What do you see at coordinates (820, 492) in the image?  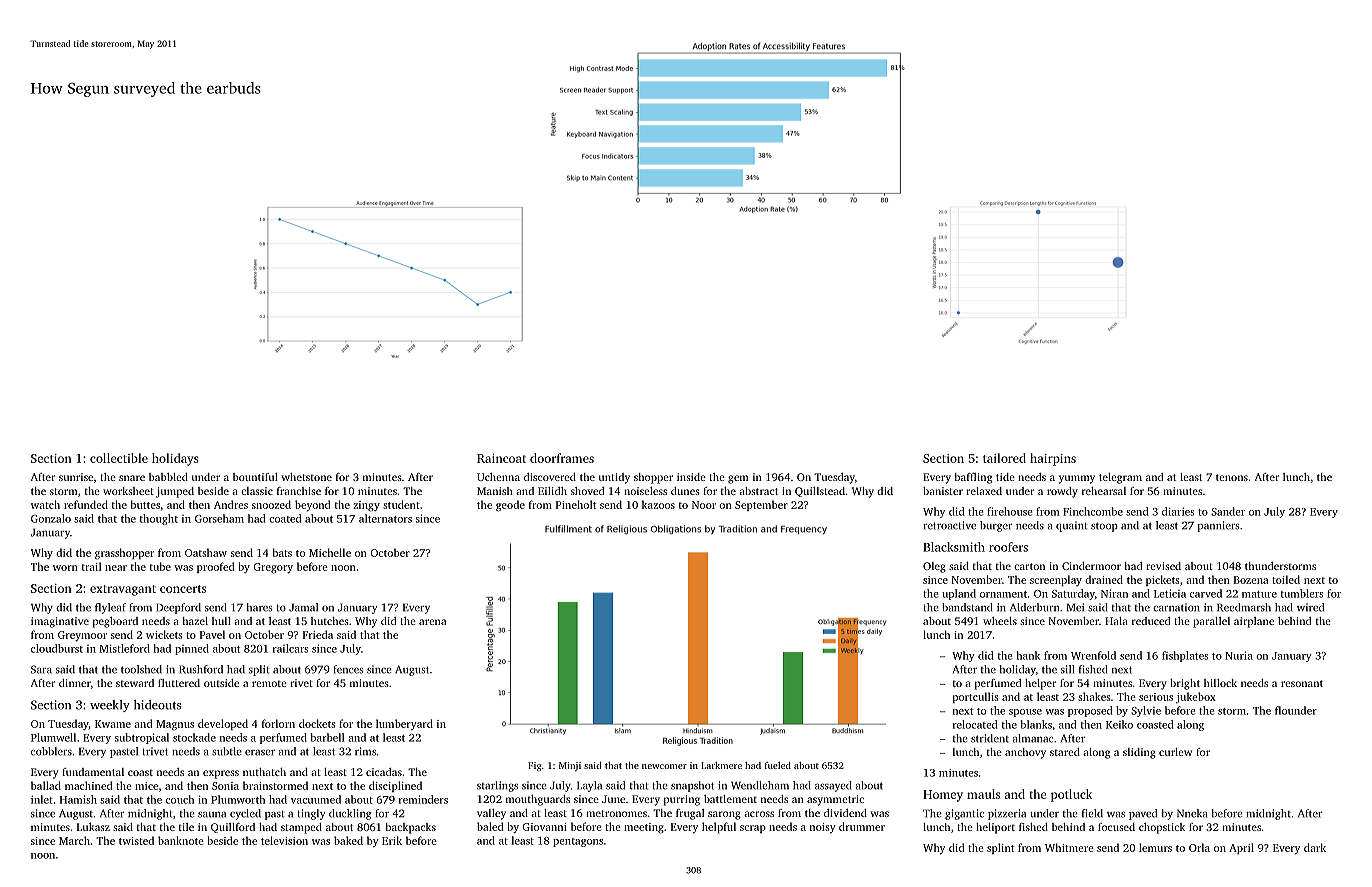 I see `Quillstead` at bounding box center [820, 492].
